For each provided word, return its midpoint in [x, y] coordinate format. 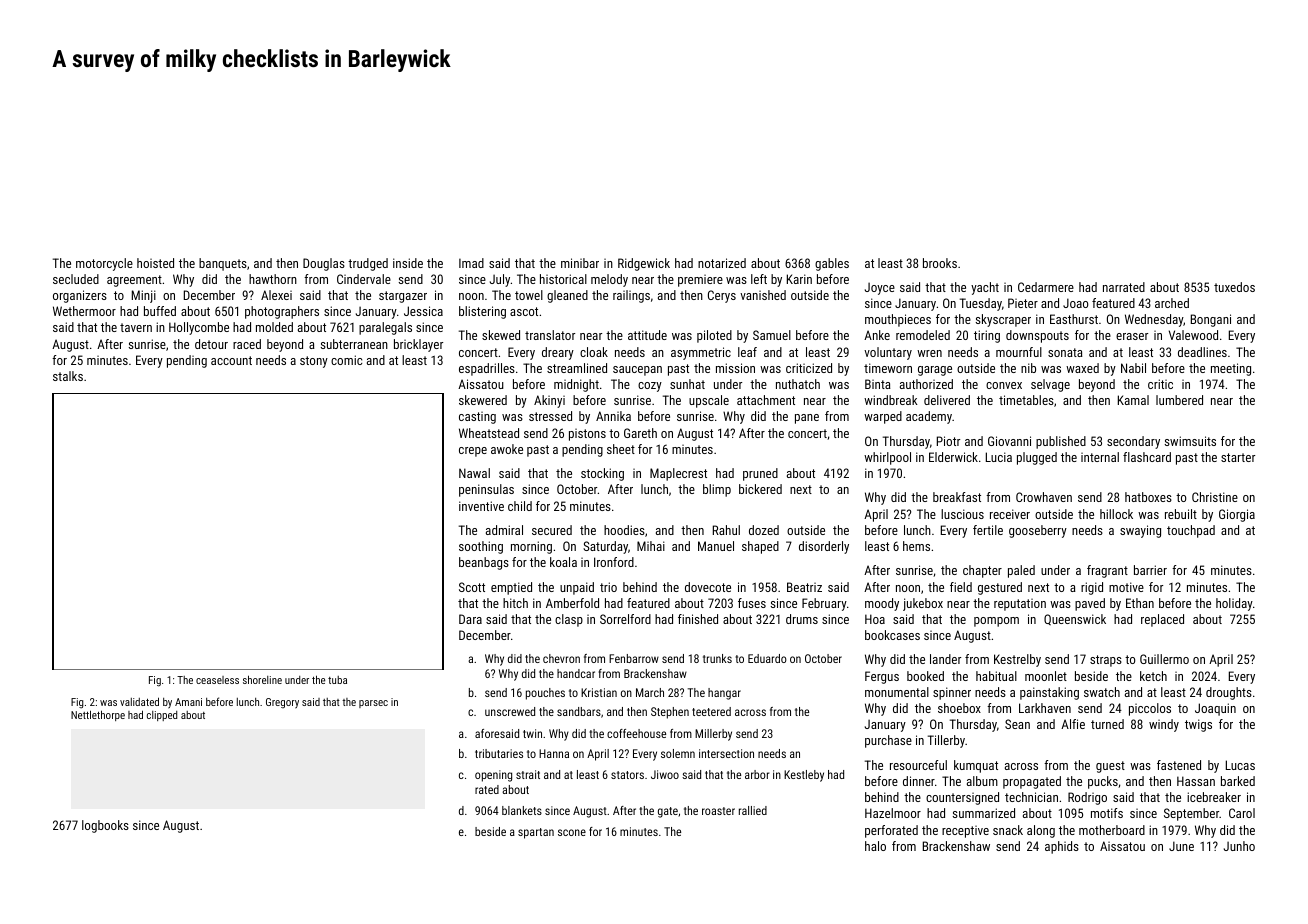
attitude [647, 335]
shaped [760, 547]
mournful [1019, 352]
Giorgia [1237, 515]
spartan [536, 833]
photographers [282, 312]
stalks [68, 376]
